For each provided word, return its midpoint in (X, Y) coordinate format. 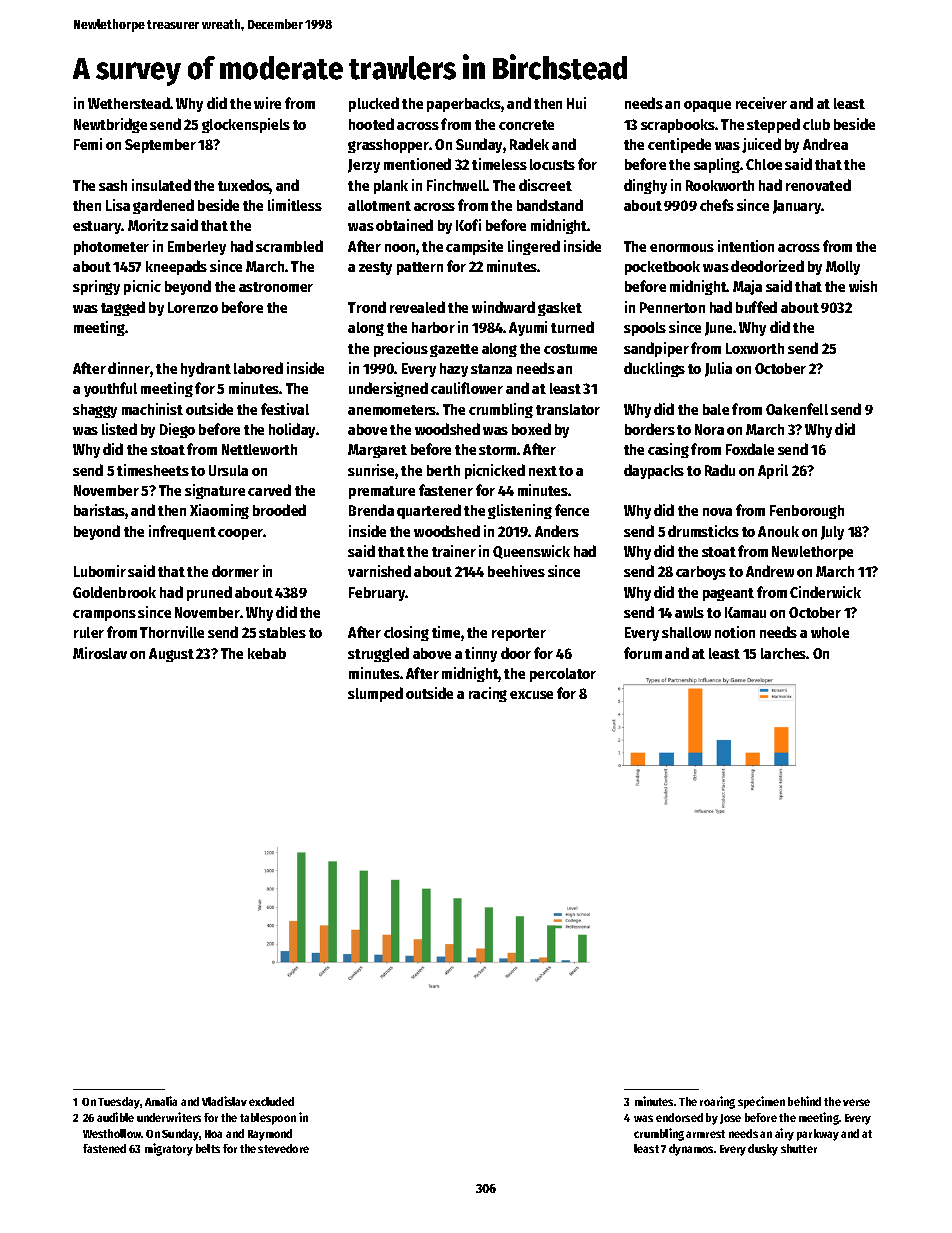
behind (804, 1101)
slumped (375, 694)
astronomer (276, 287)
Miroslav (100, 653)
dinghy (645, 186)
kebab (267, 653)
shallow (686, 632)
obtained (404, 225)
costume (570, 349)
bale (716, 409)
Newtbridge (110, 125)
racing (488, 694)
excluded (271, 1101)
